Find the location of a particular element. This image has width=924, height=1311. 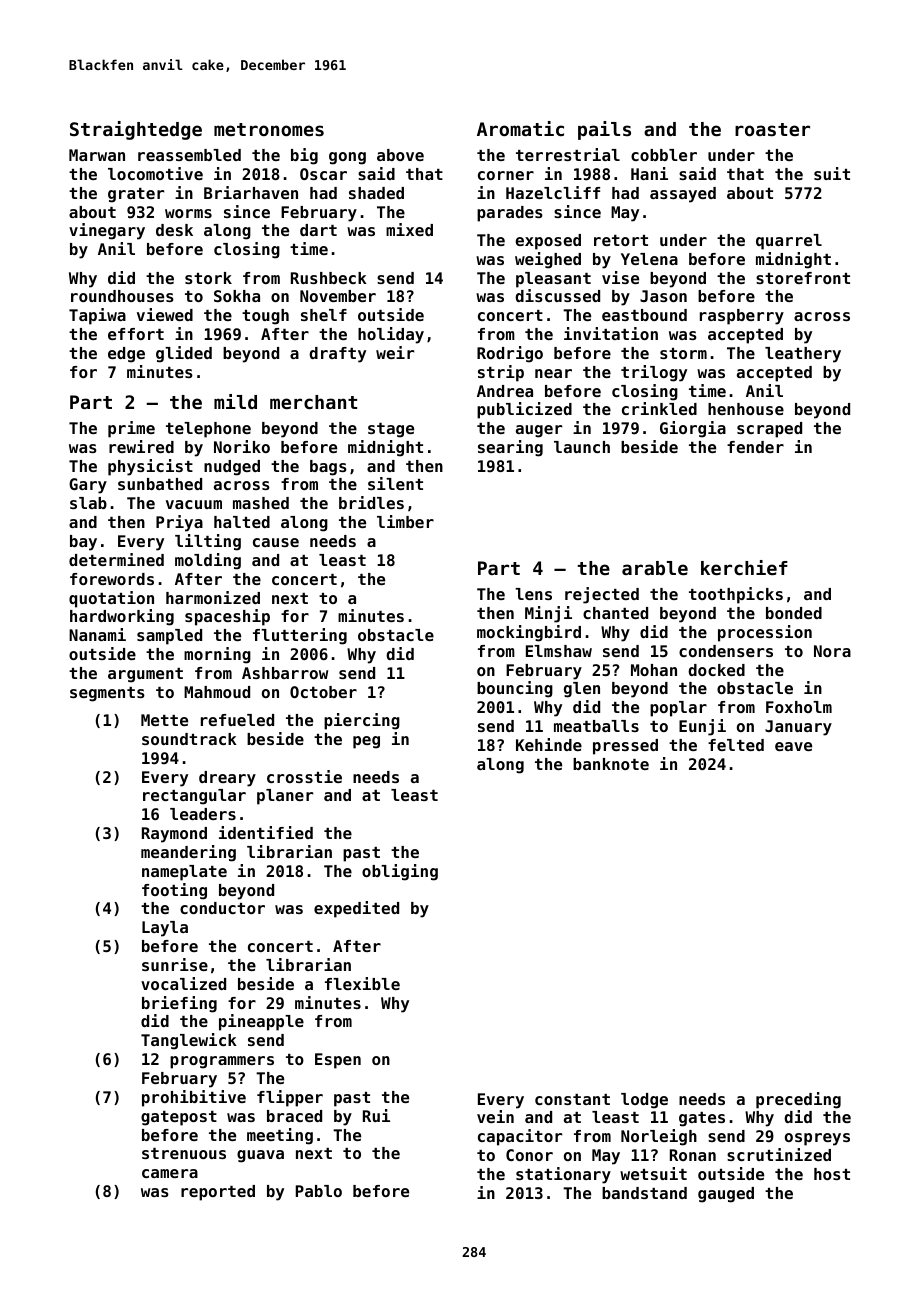

Aromatic is located at coordinates (520, 128).
